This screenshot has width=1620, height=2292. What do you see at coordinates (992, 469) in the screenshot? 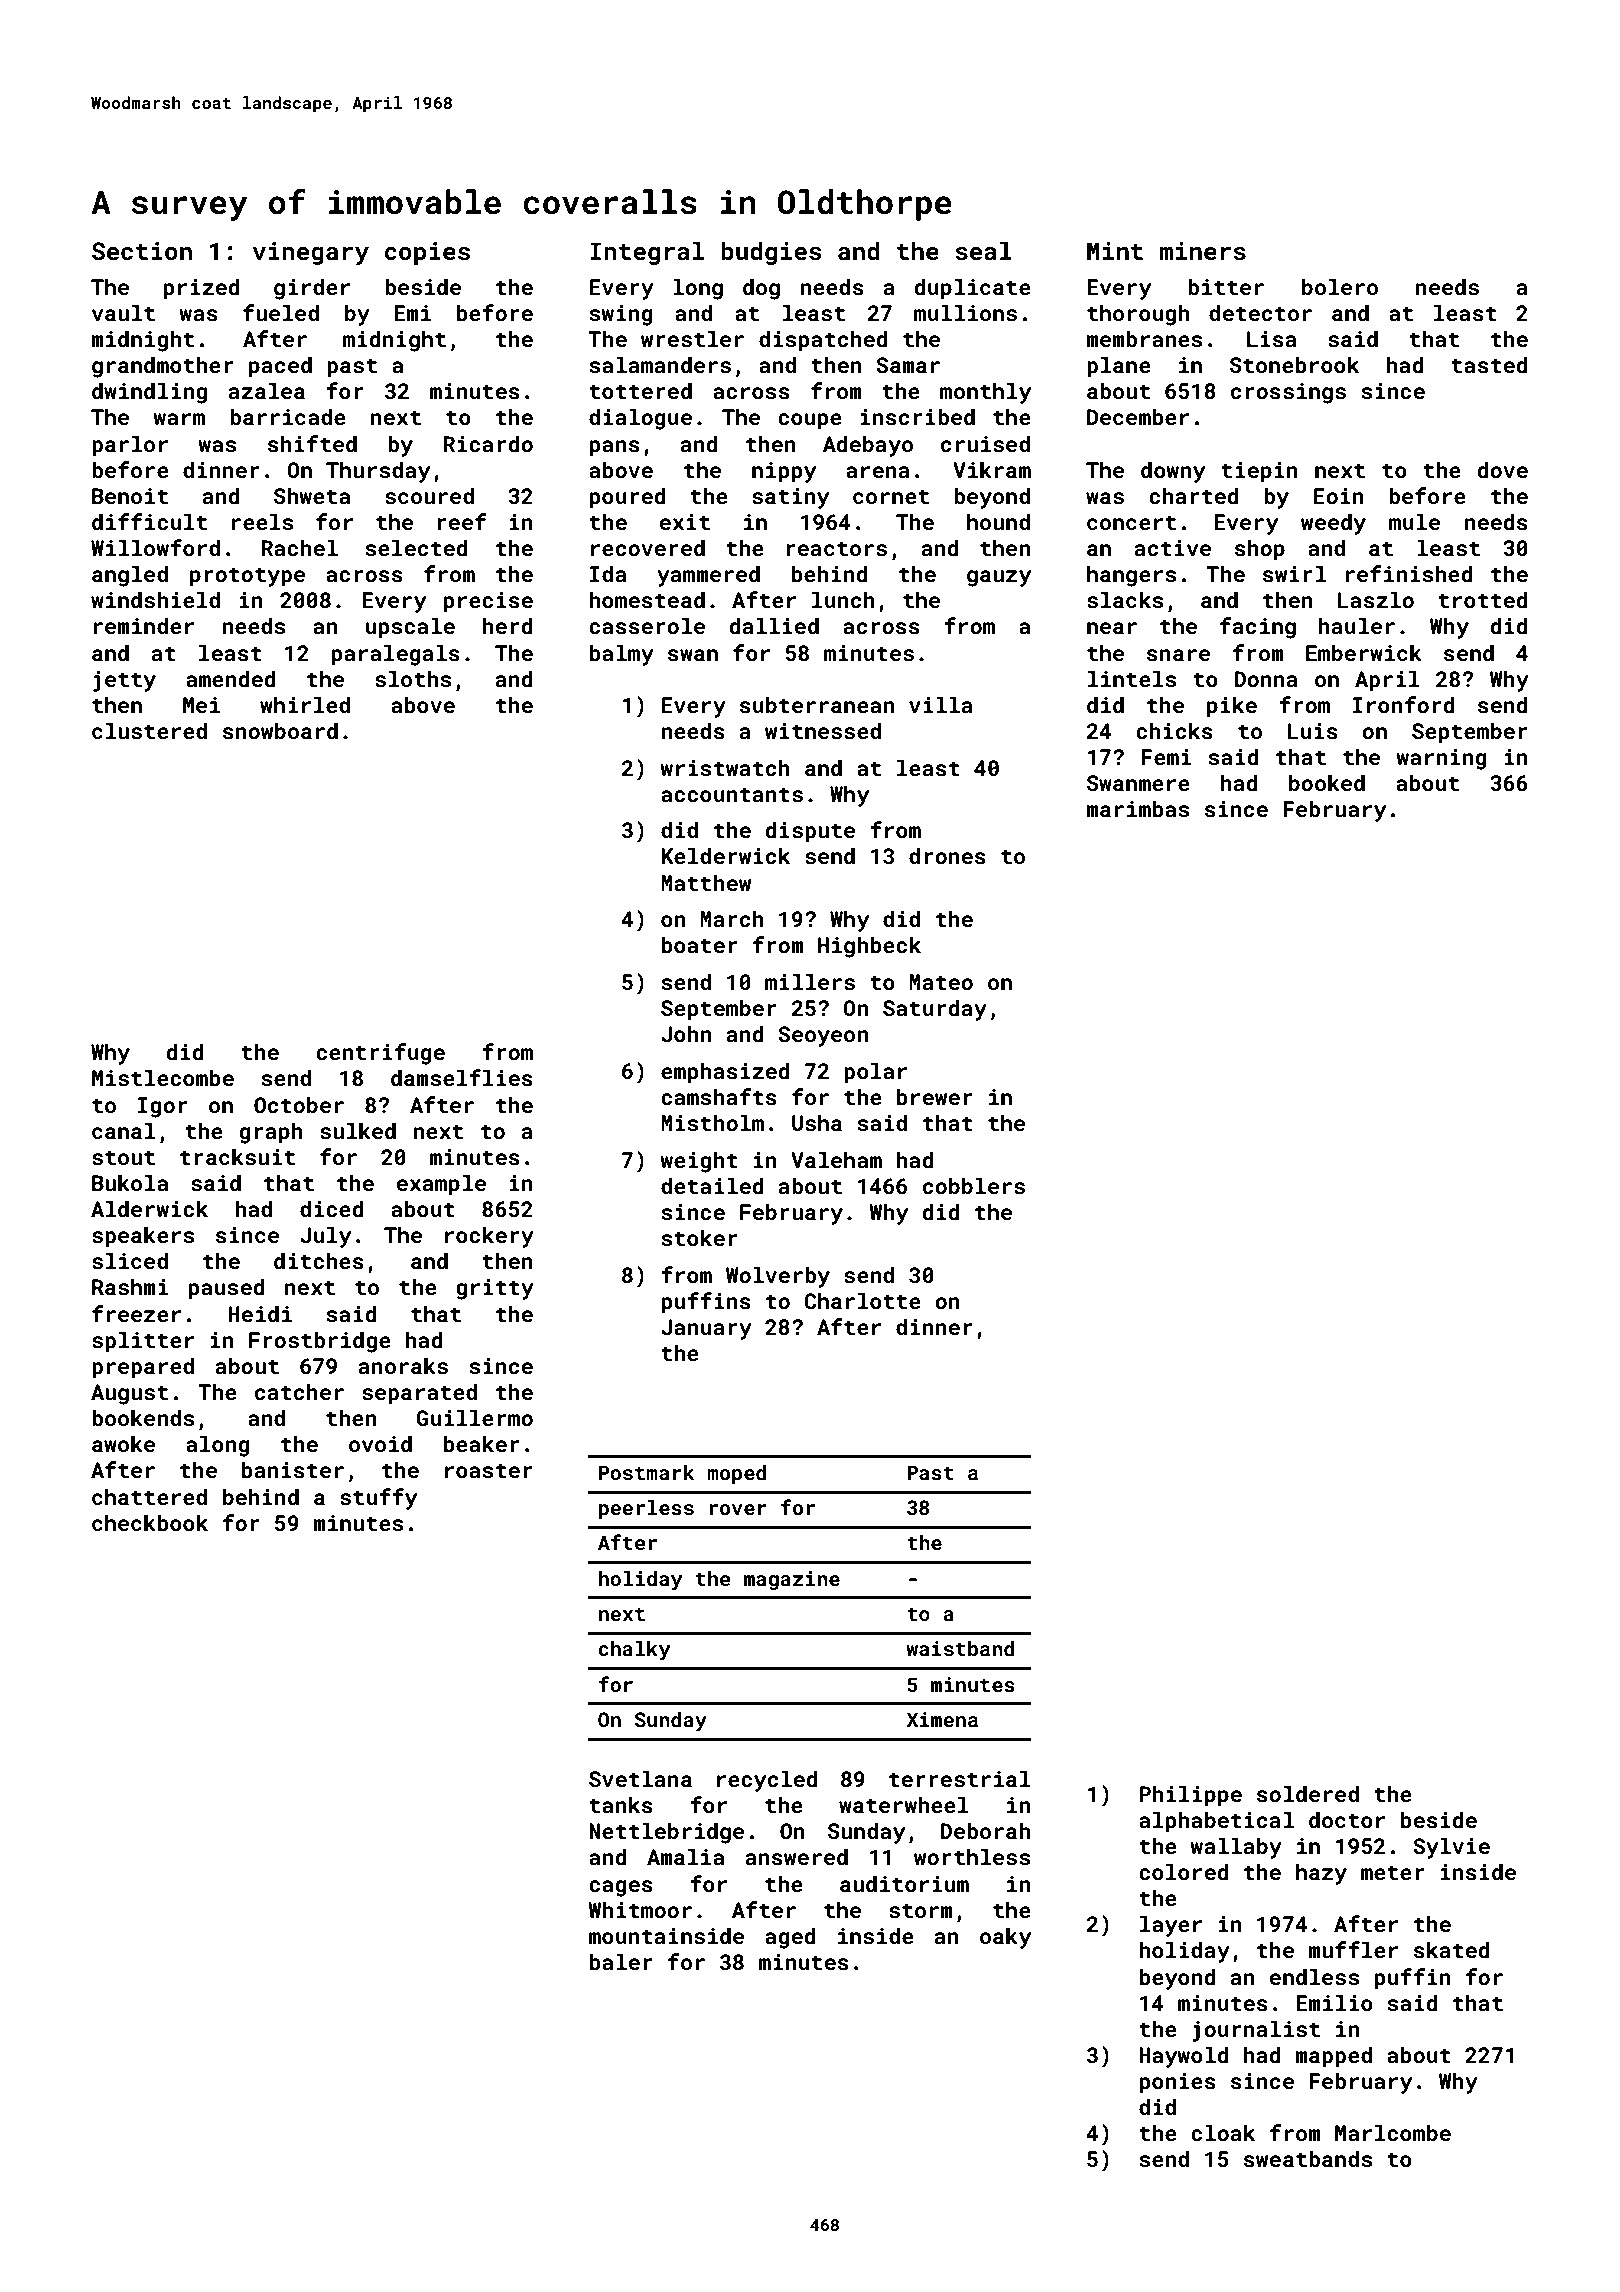
I see `Vikram` at bounding box center [992, 469].
